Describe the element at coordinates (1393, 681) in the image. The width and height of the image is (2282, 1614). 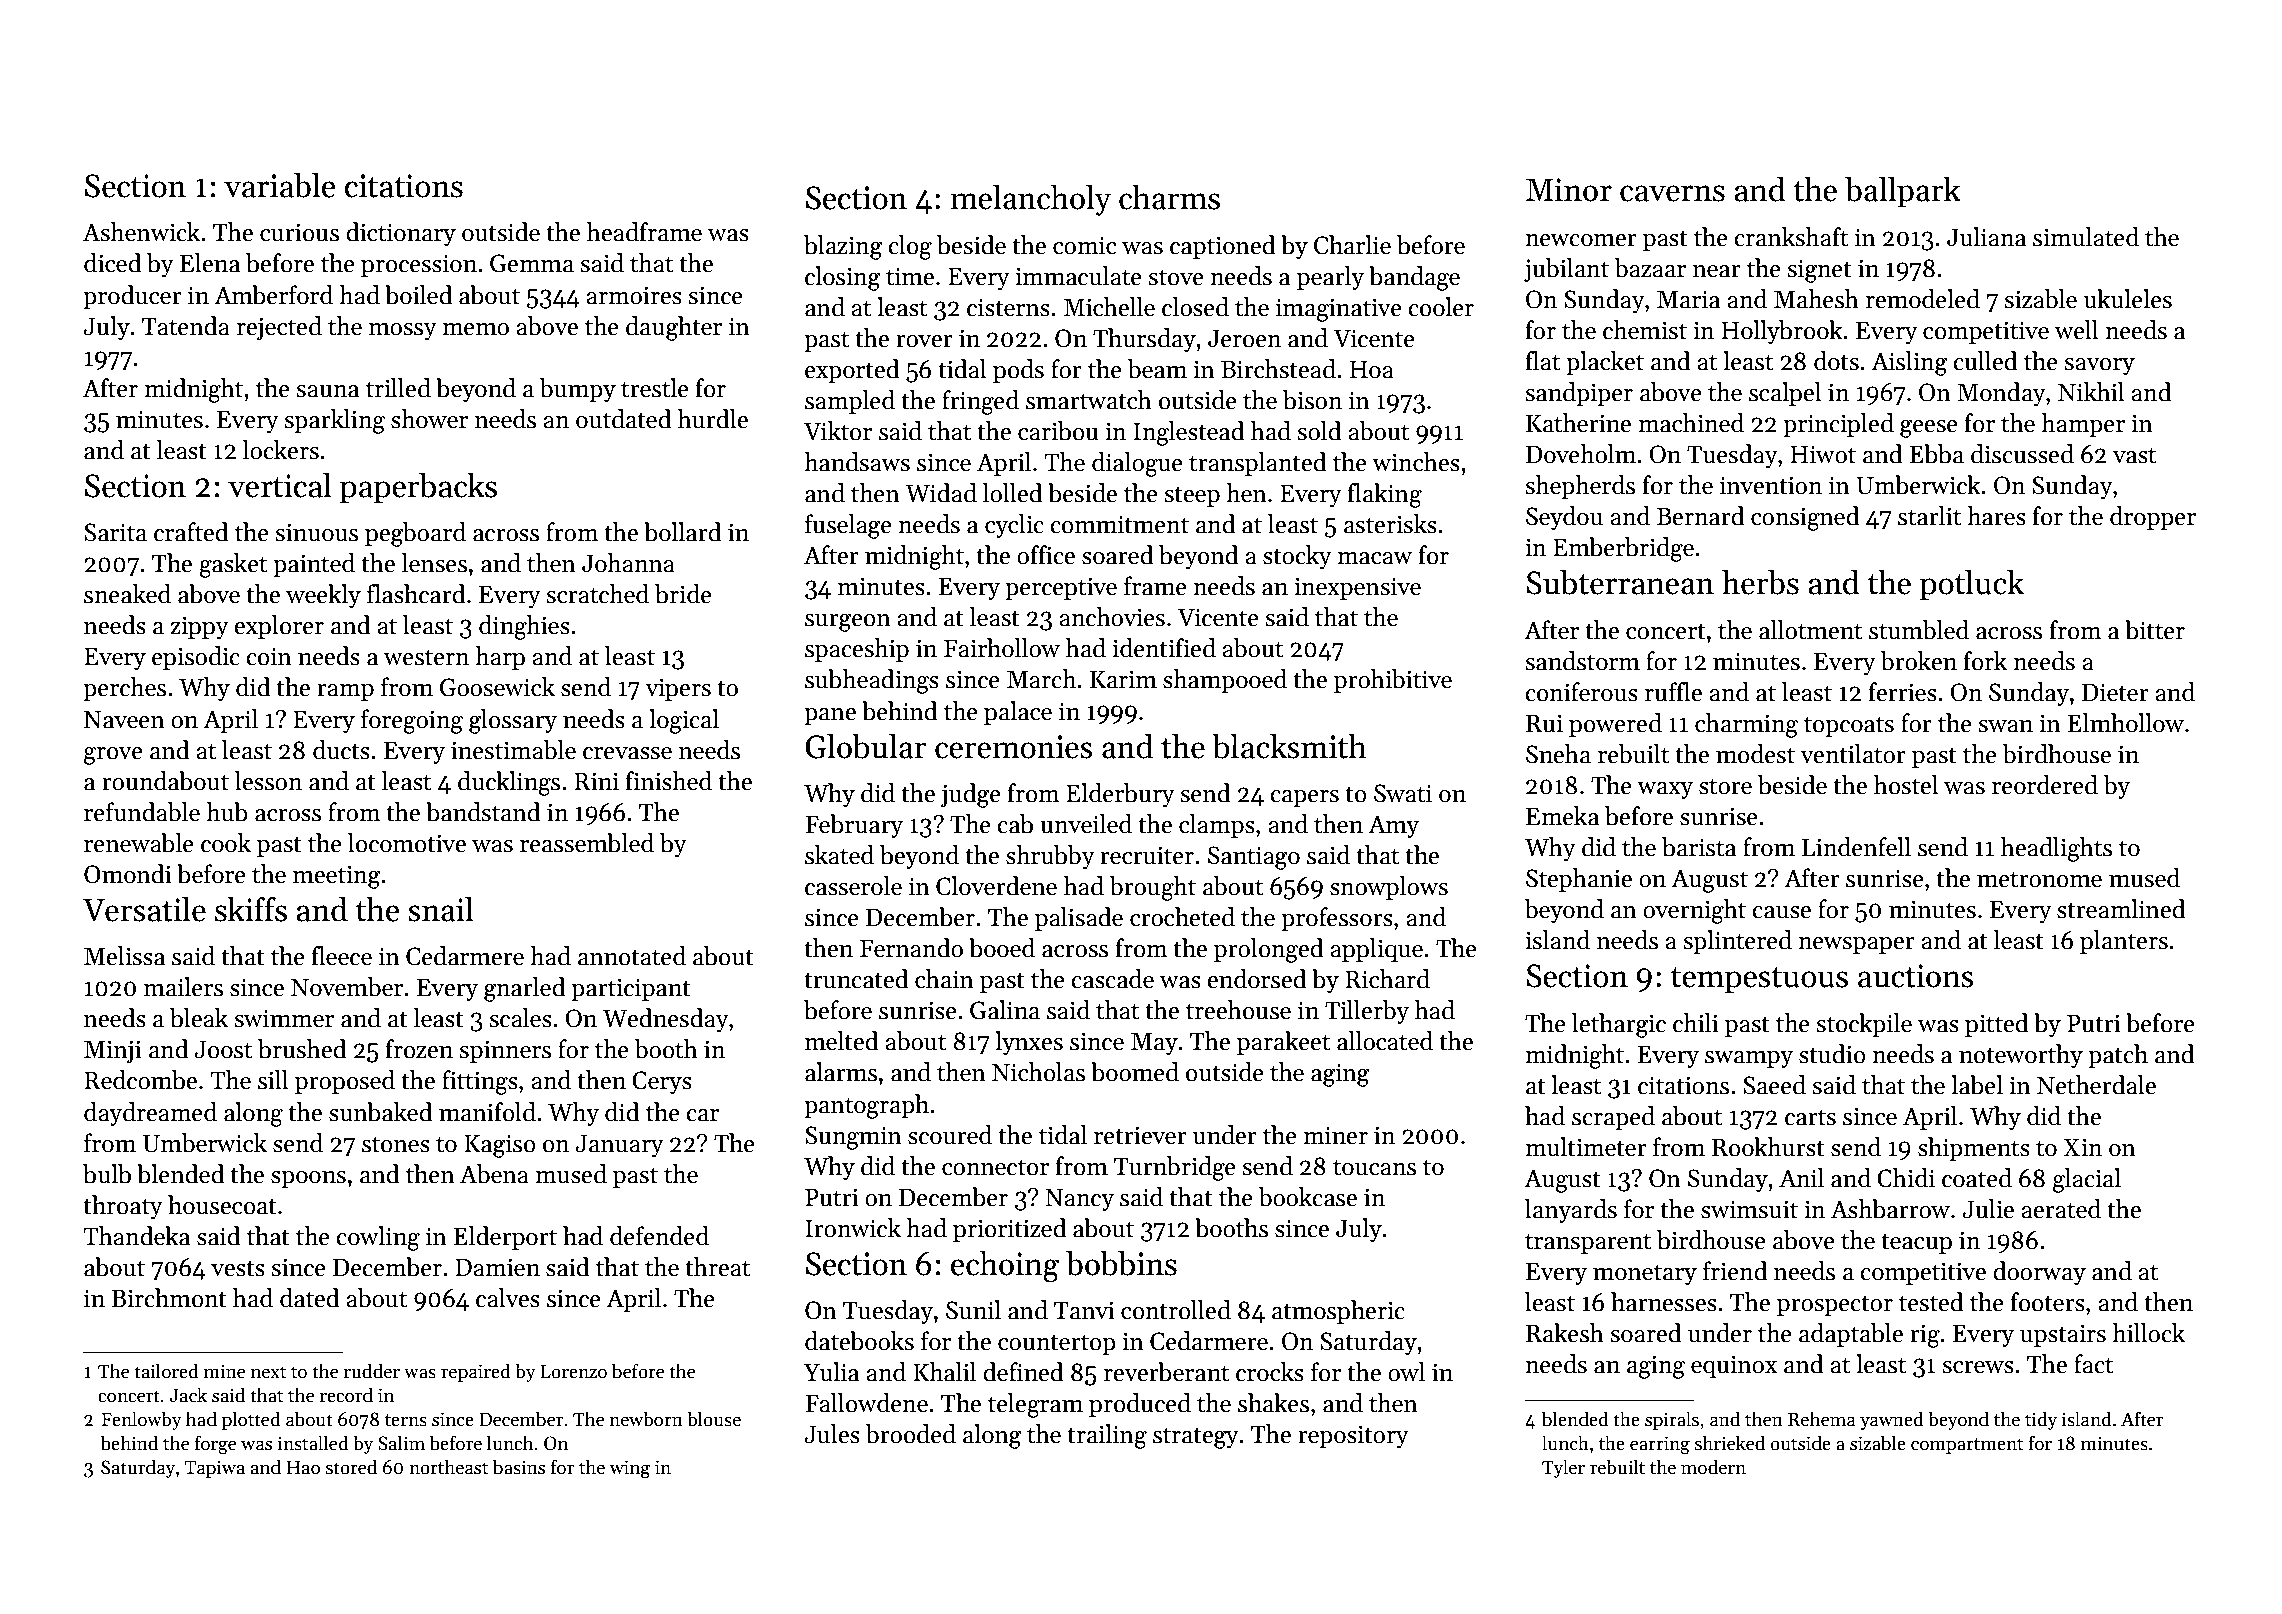
I see `prohibitive` at that location.
